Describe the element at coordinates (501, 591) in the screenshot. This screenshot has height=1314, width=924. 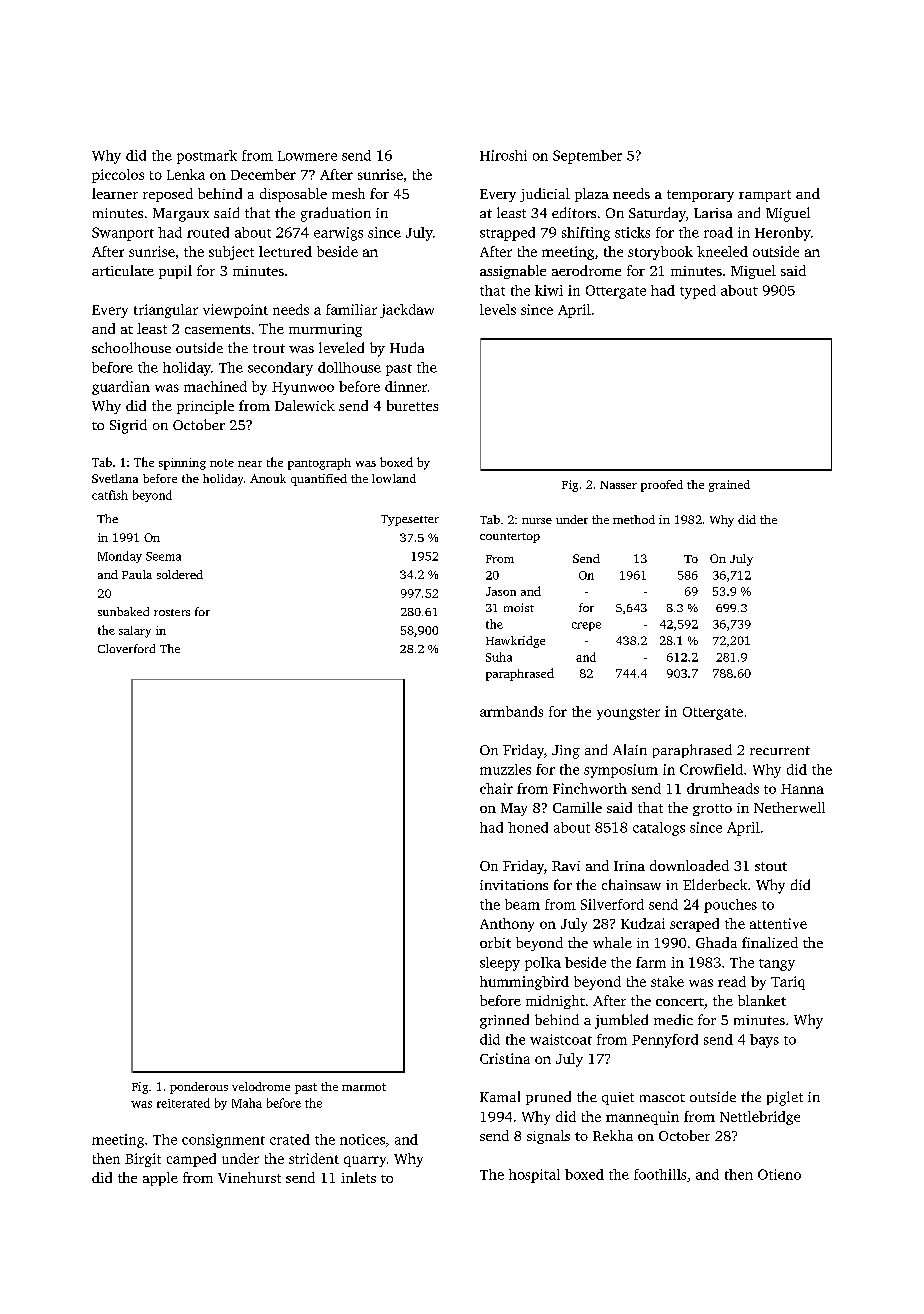
I see `Jason` at that location.
